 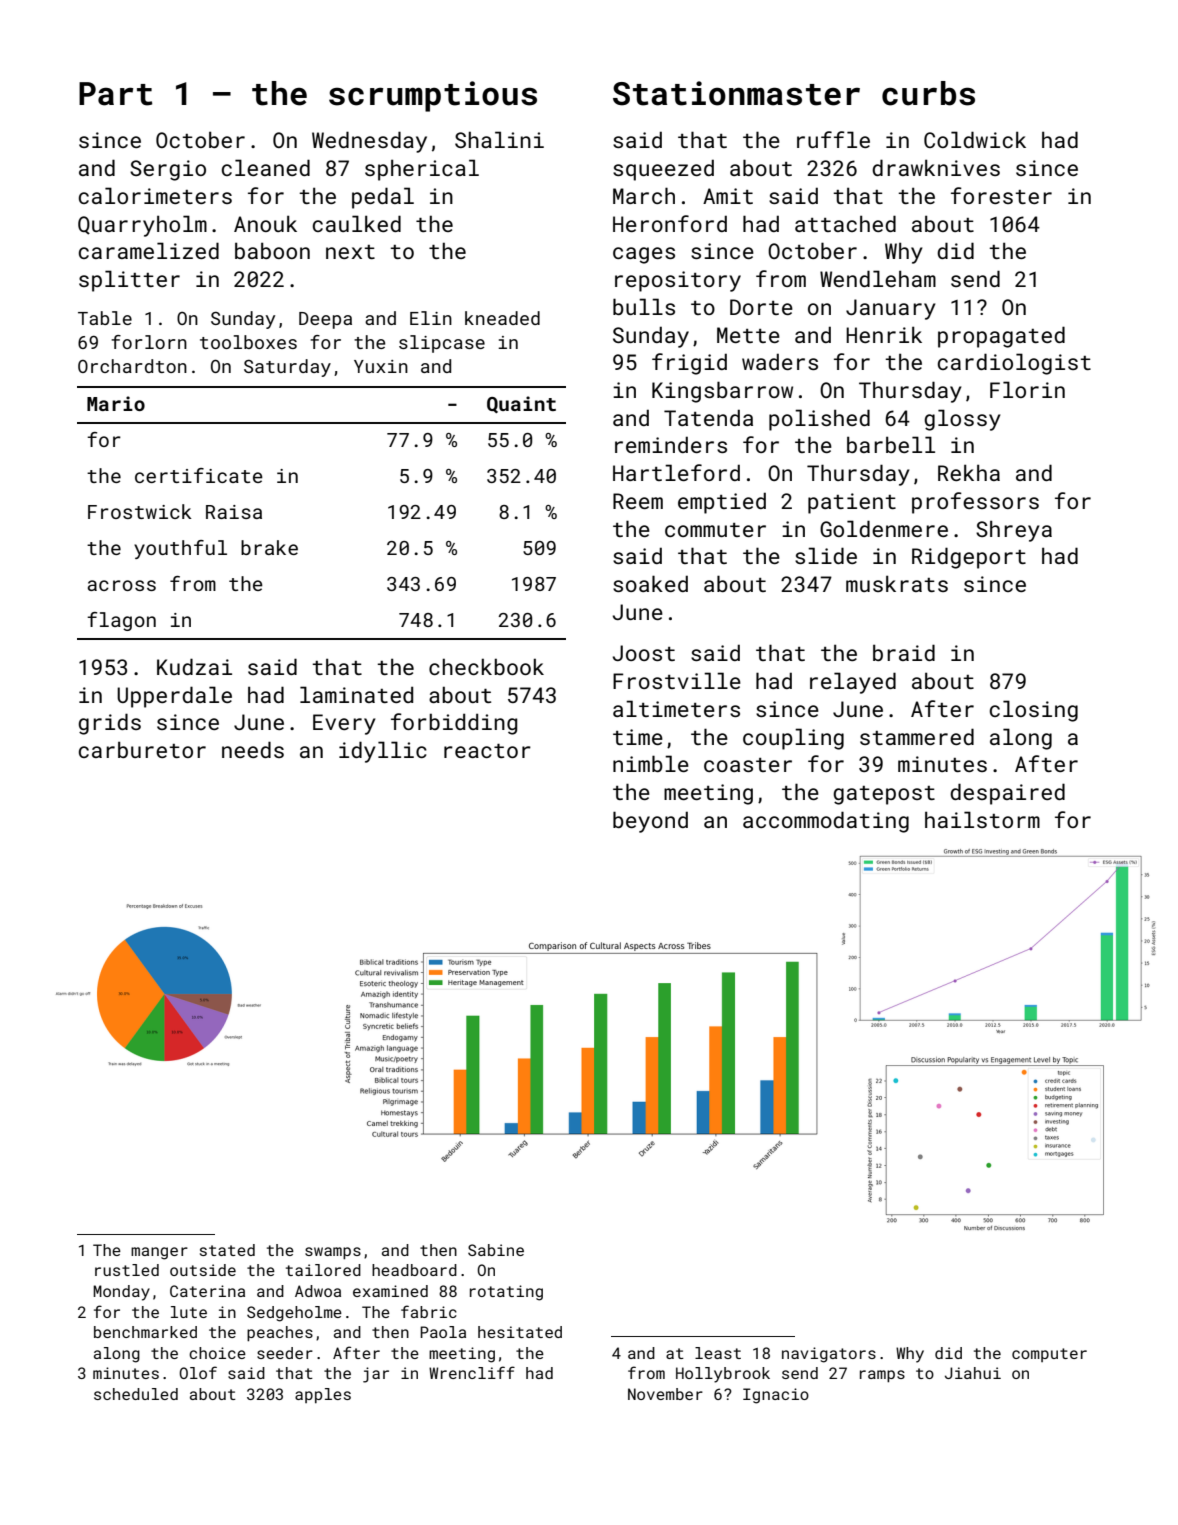 What do you see at coordinates (136, 1394) in the screenshot?
I see `scheduled` at bounding box center [136, 1394].
